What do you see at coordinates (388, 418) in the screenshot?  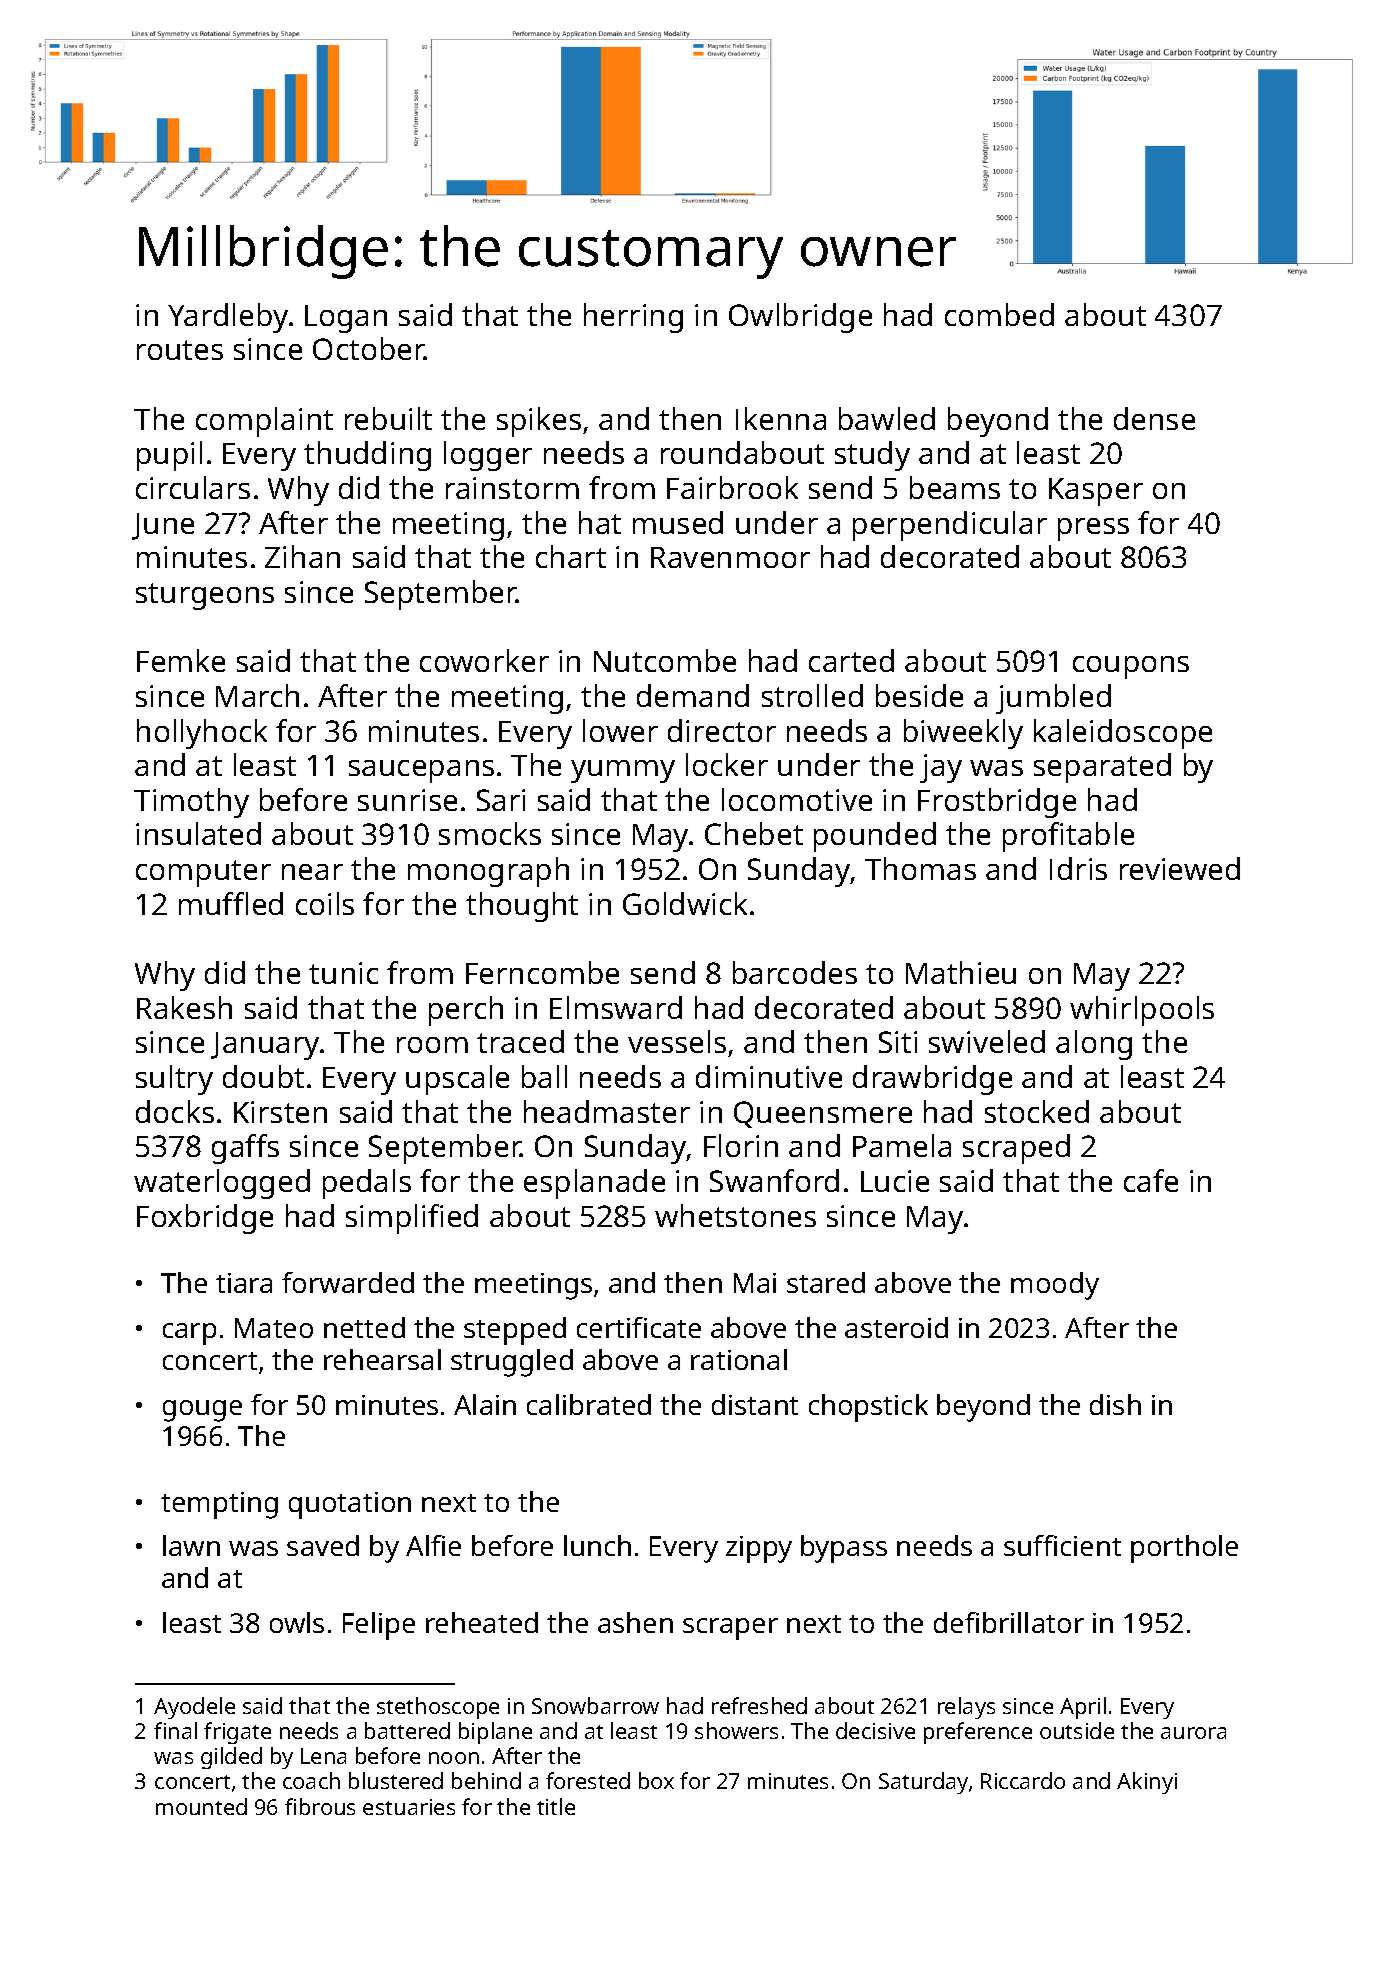 I see `rebuilt` at bounding box center [388, 418].
